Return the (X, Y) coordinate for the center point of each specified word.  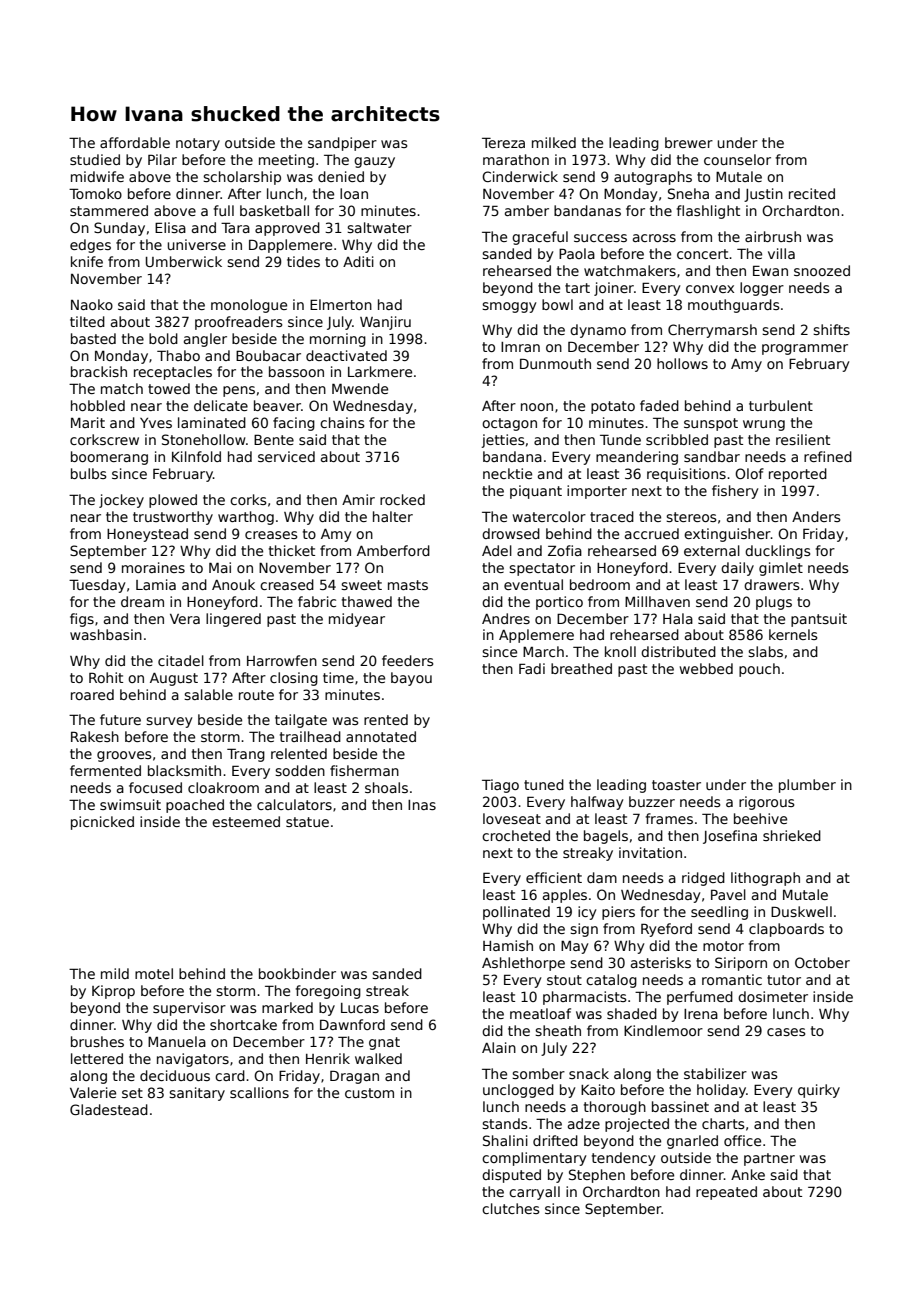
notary (198, 144)
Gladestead (109, 1109)
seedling (719, 913)
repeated (726, 1193)
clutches (511, 1208)
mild (115, 973)
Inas (422, 805)
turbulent (781, 405)
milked (554, 142)
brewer (689, 142)
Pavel (728, 894)
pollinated (516, 913)
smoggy (509, 307)
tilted (87, 321)
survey (169, 722)
